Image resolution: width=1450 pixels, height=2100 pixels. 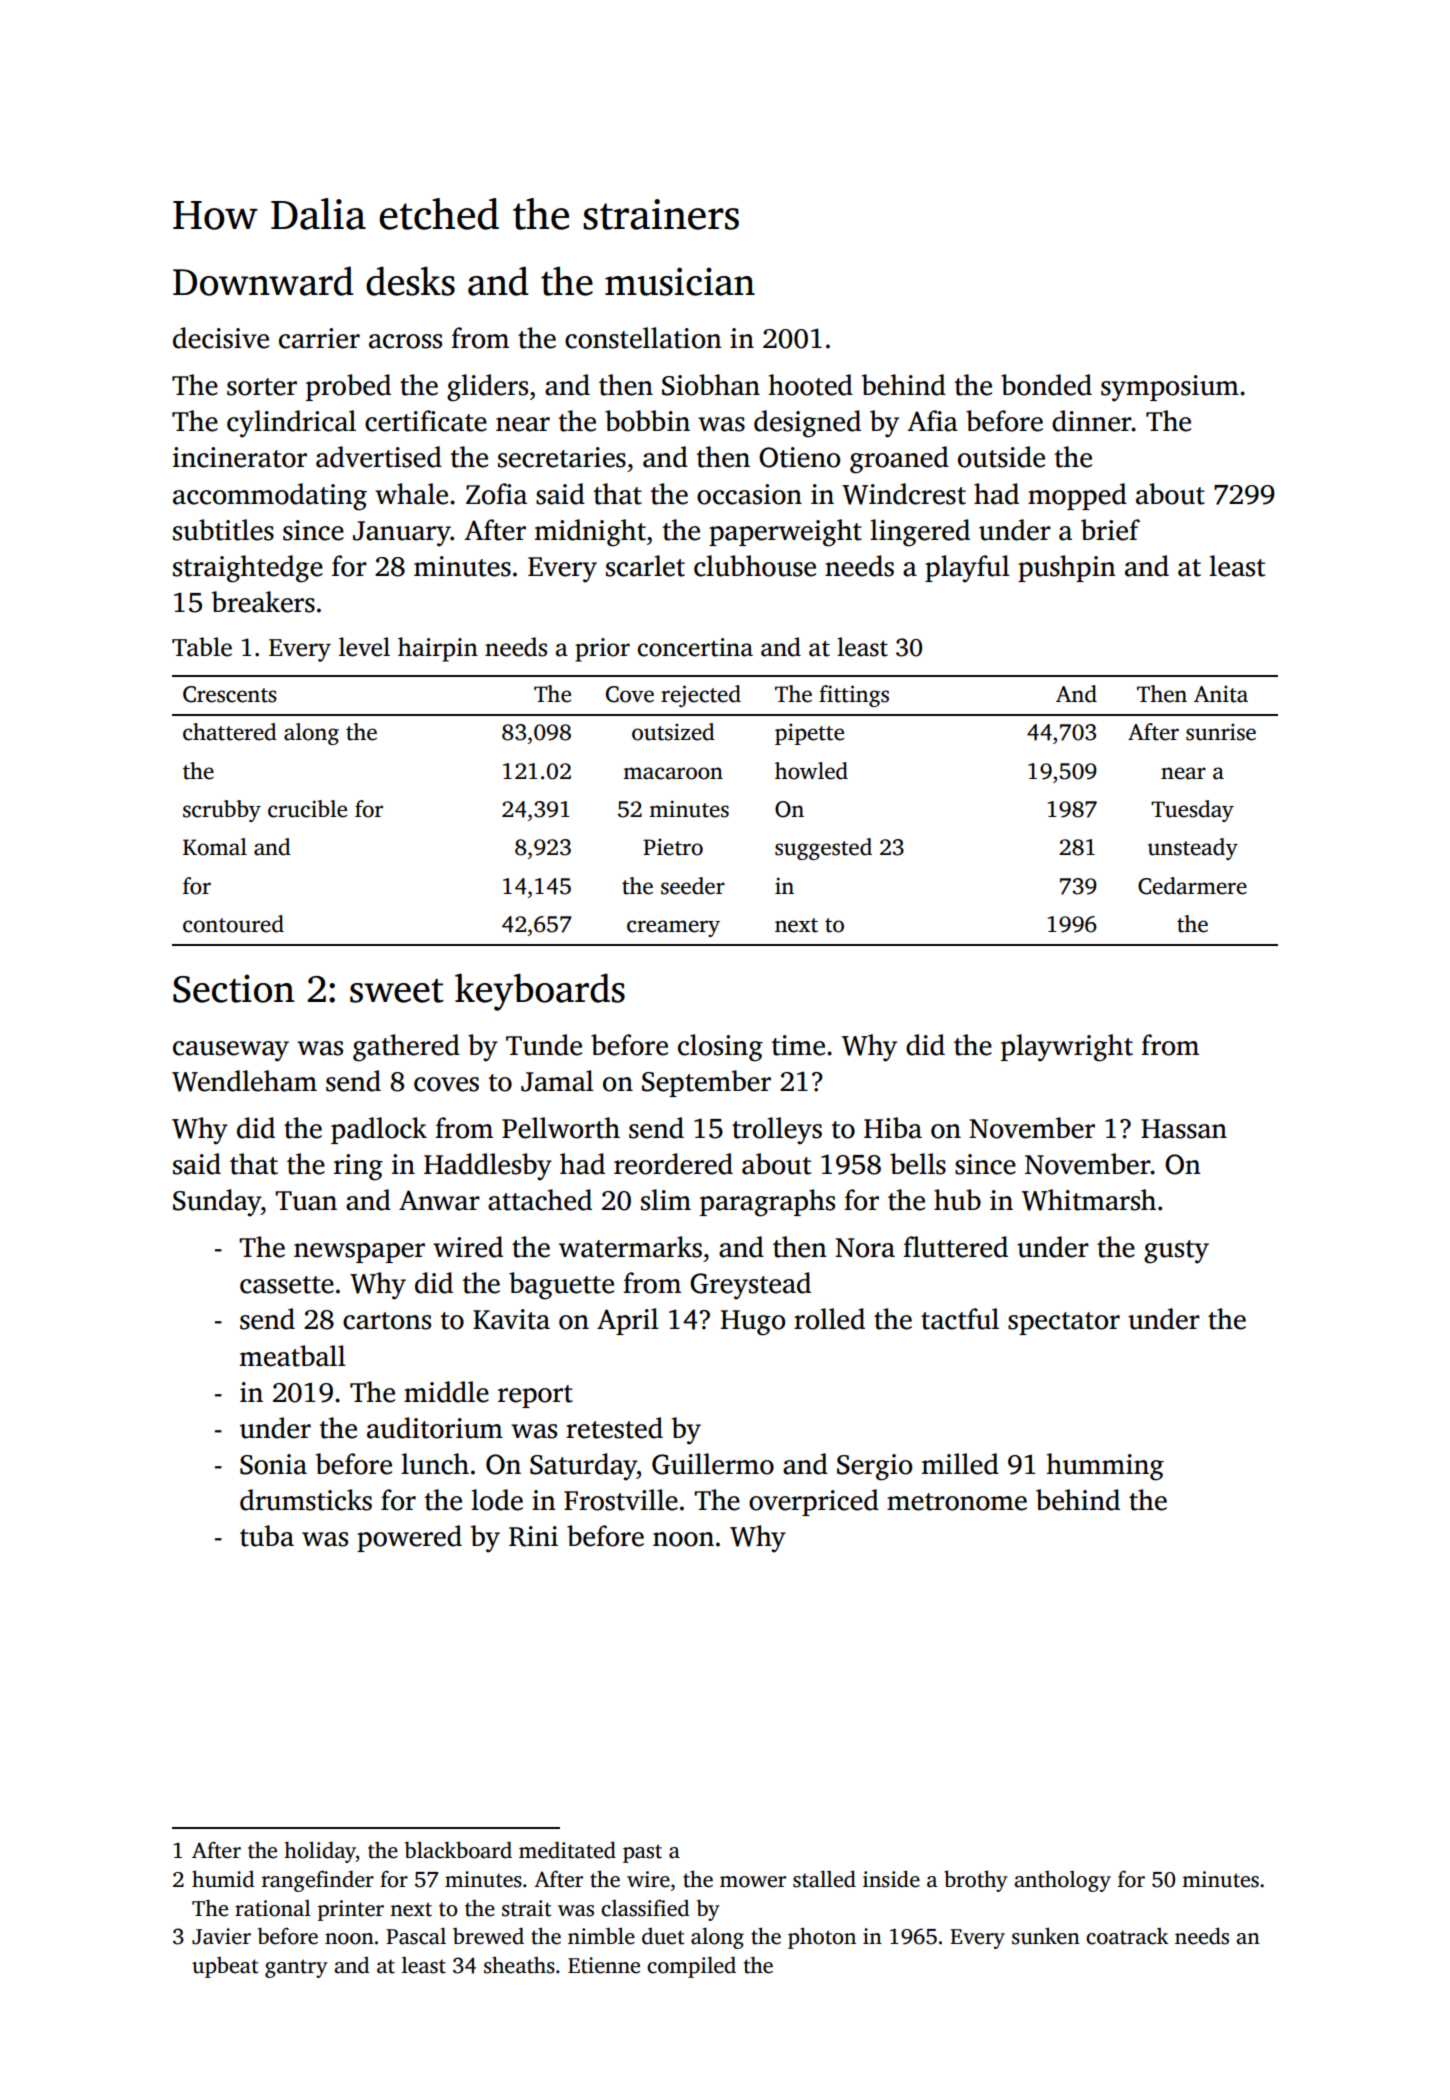 I want to click on musician, so click(x=680, y=281).
